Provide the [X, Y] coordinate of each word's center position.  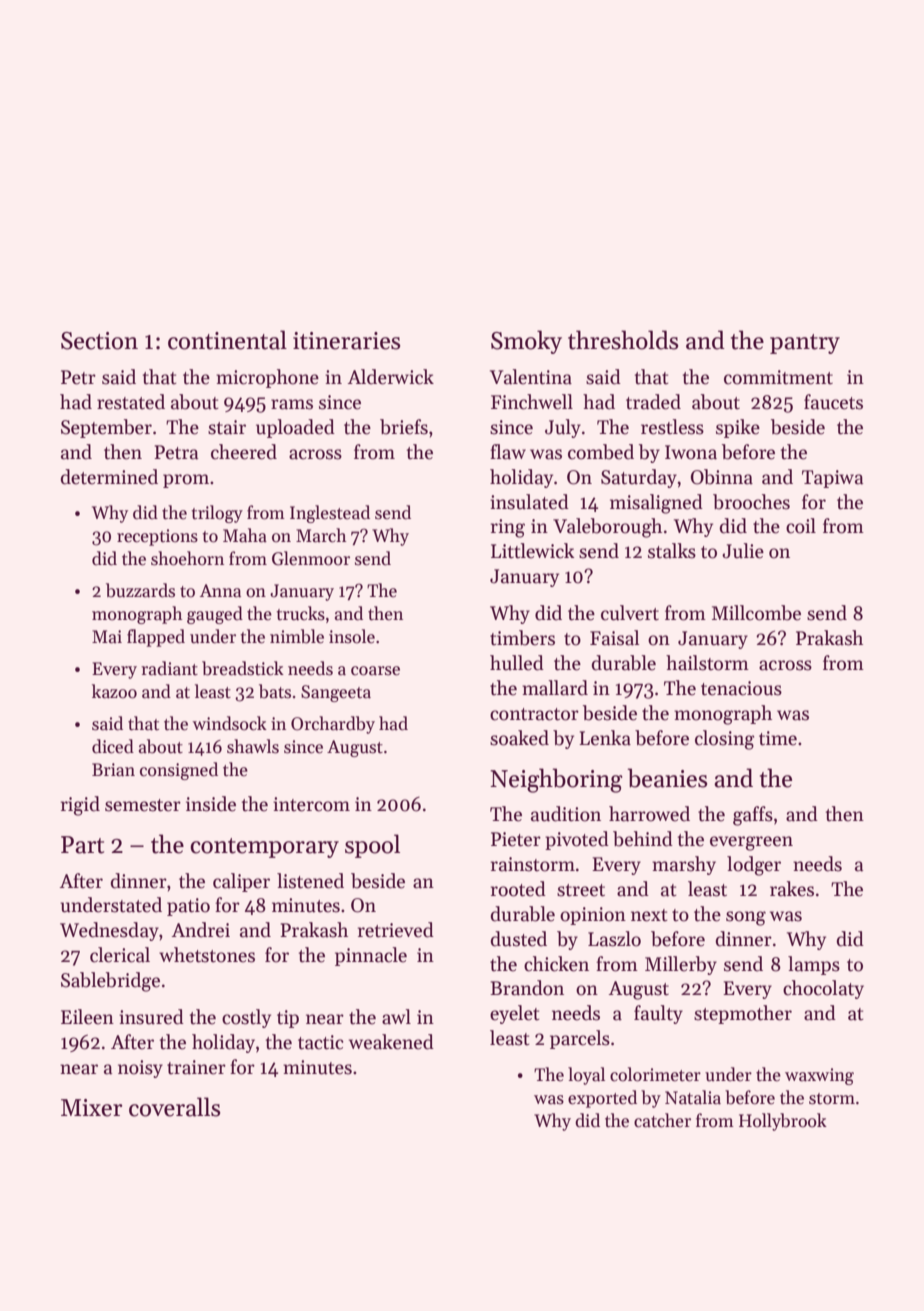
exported [602, 1099]
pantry [805, 344]
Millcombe [756, 613]
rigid [80, 806]
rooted [518, 889]
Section [99, 341]
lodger [754, 866]
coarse [375, 671]
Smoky [526, 342]
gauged [215, 615]
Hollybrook [783, 1122]
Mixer [91, 1108]
